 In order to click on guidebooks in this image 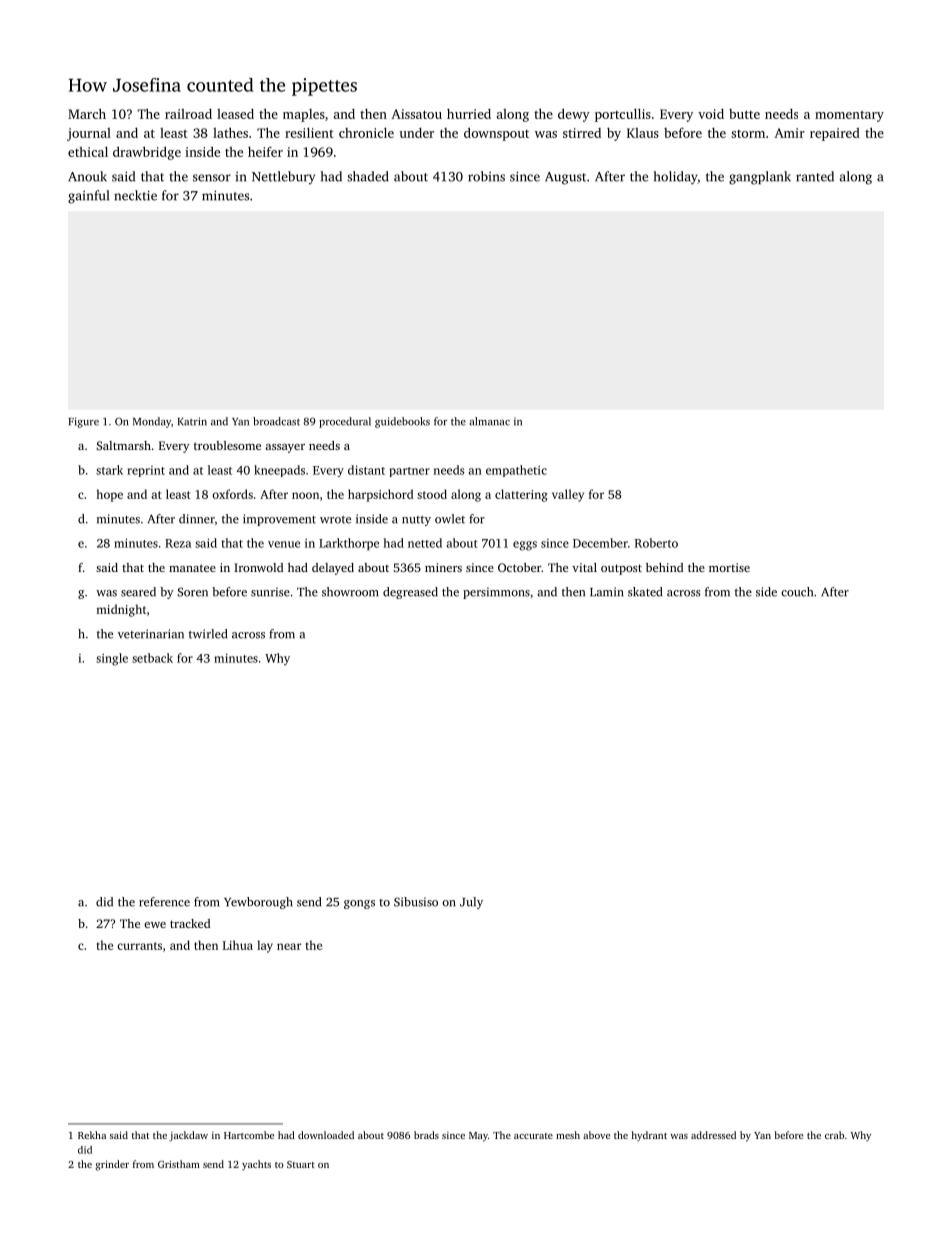, I will do `click(402, 422)`.
